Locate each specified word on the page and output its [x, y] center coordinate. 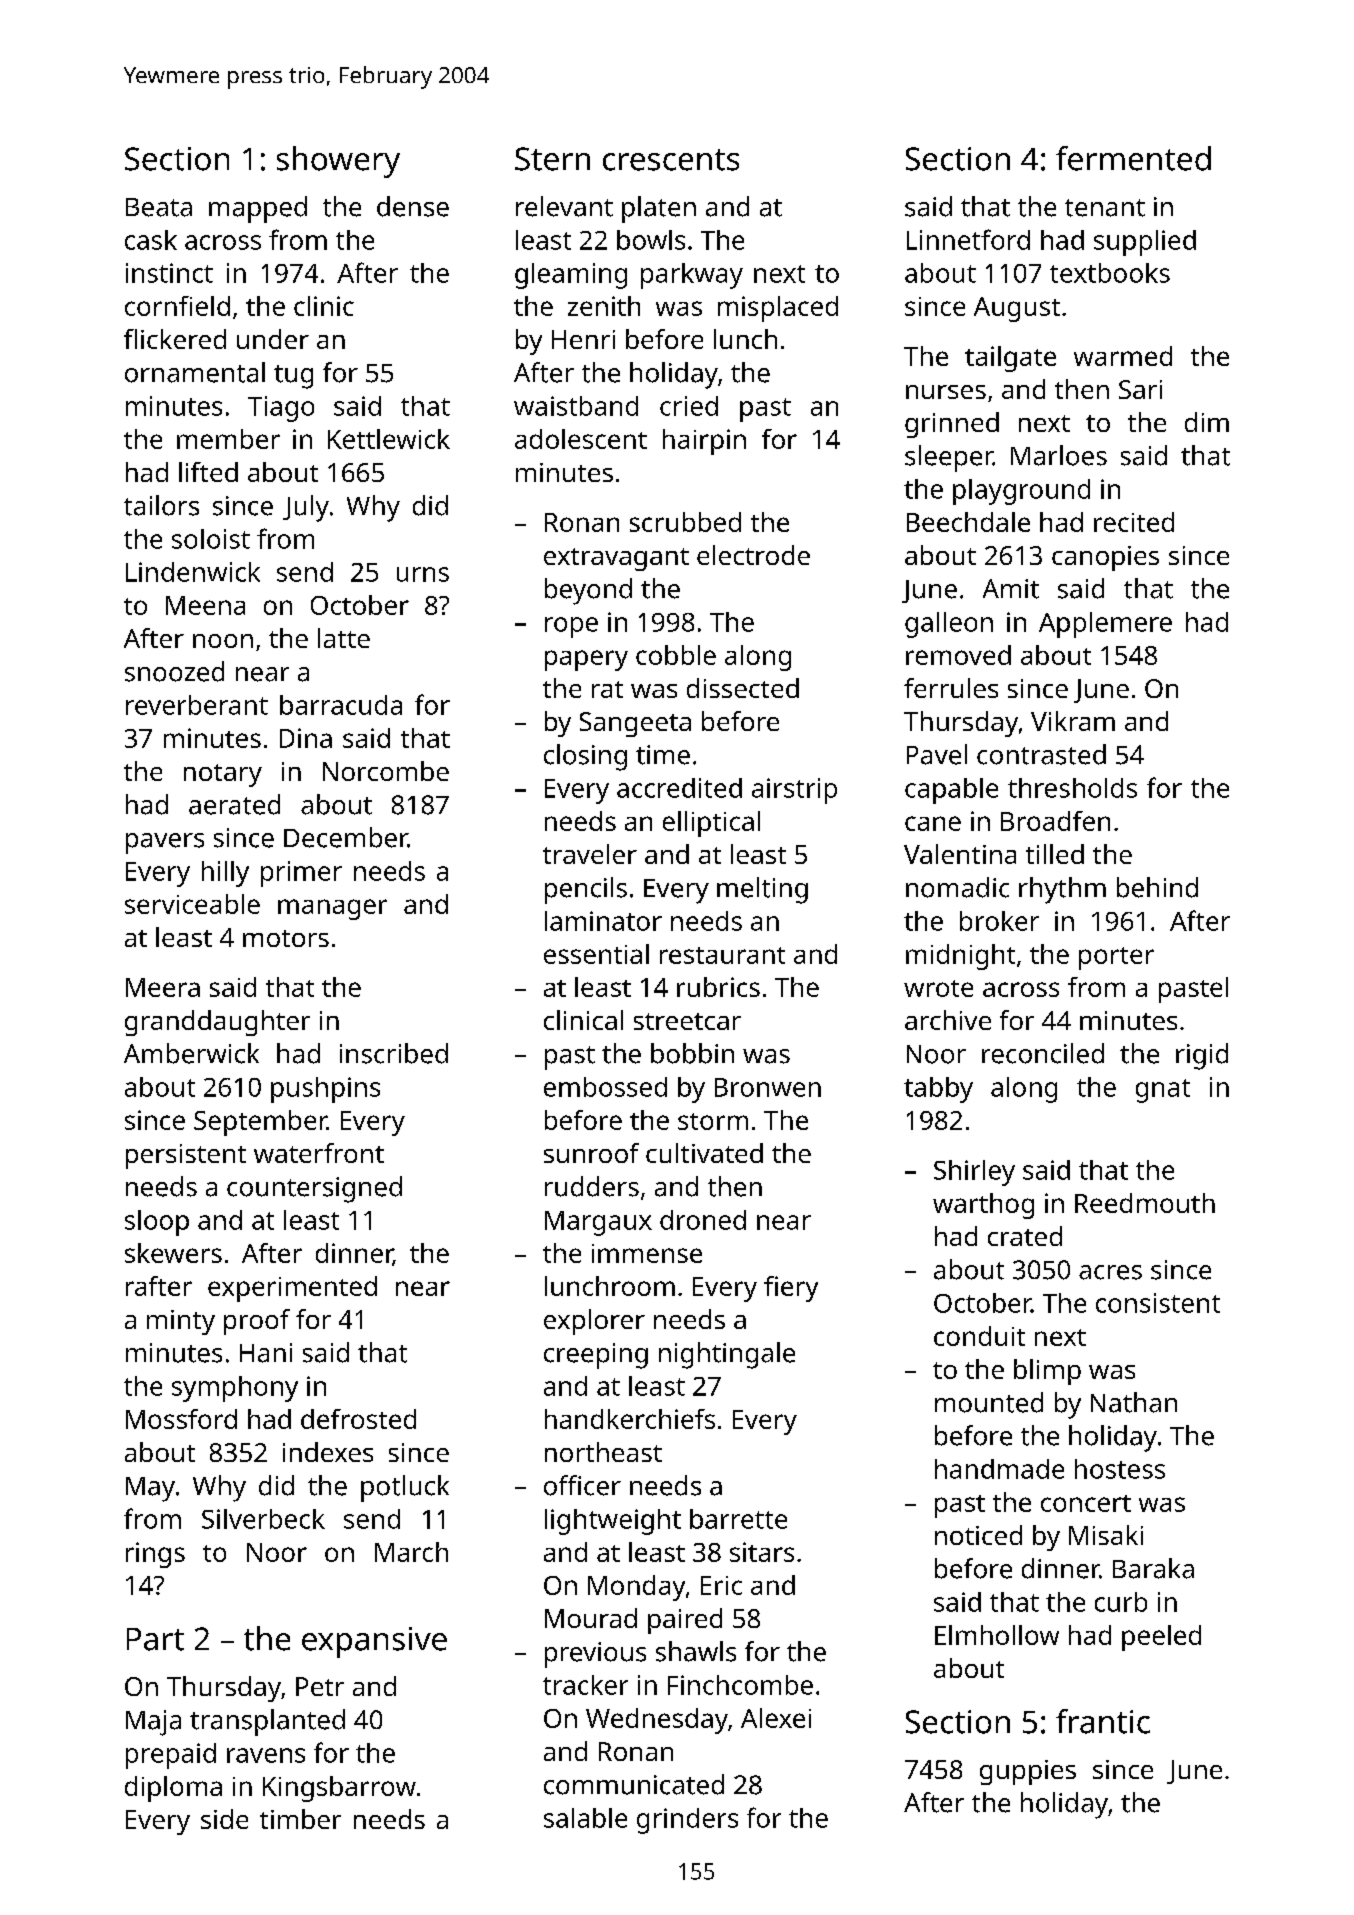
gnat [1163, 1091]
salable [585, 1818]
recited [1134, 522]
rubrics [718, 987]
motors [286, 938]
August [1017, 309]
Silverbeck [263, 1519]
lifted [208, 472]
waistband [576, 406]
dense [413, 206]
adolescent [581, 439]
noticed [978, 1535]
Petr [320, 1686]
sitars [762, 1552]
